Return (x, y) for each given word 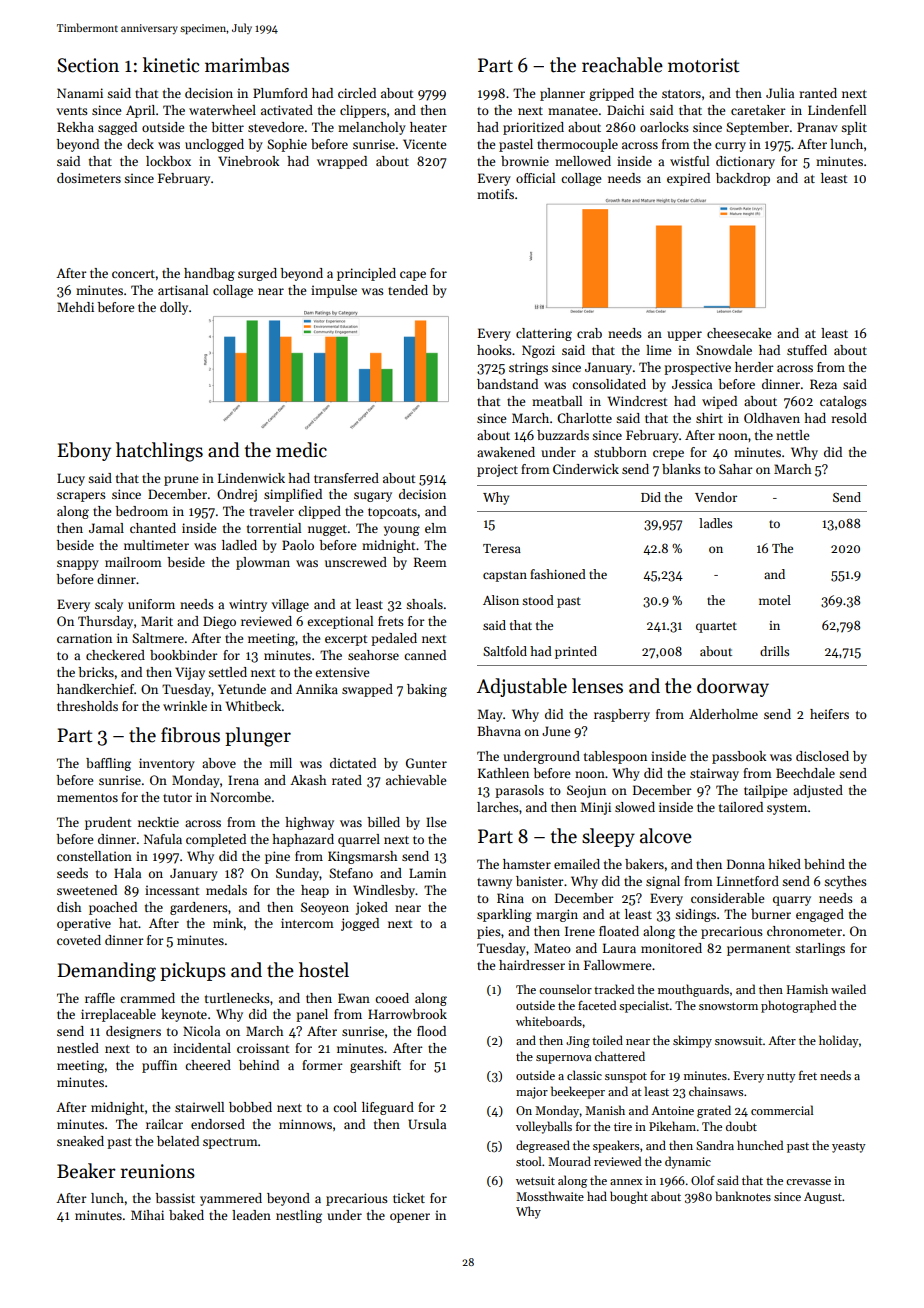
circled (357, 93)
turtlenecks (237, 998)
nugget (327, 530)
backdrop (743, 179)
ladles (715, 523)
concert (133, 274)
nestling (299, 1216)
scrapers (81, 497)
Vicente (424, 144)
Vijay (190, 673)
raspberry (622, 715)
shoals (424, 604)
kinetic (171, 65)
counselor (565, 989)
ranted (818, 93)
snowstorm (728, 1006)
